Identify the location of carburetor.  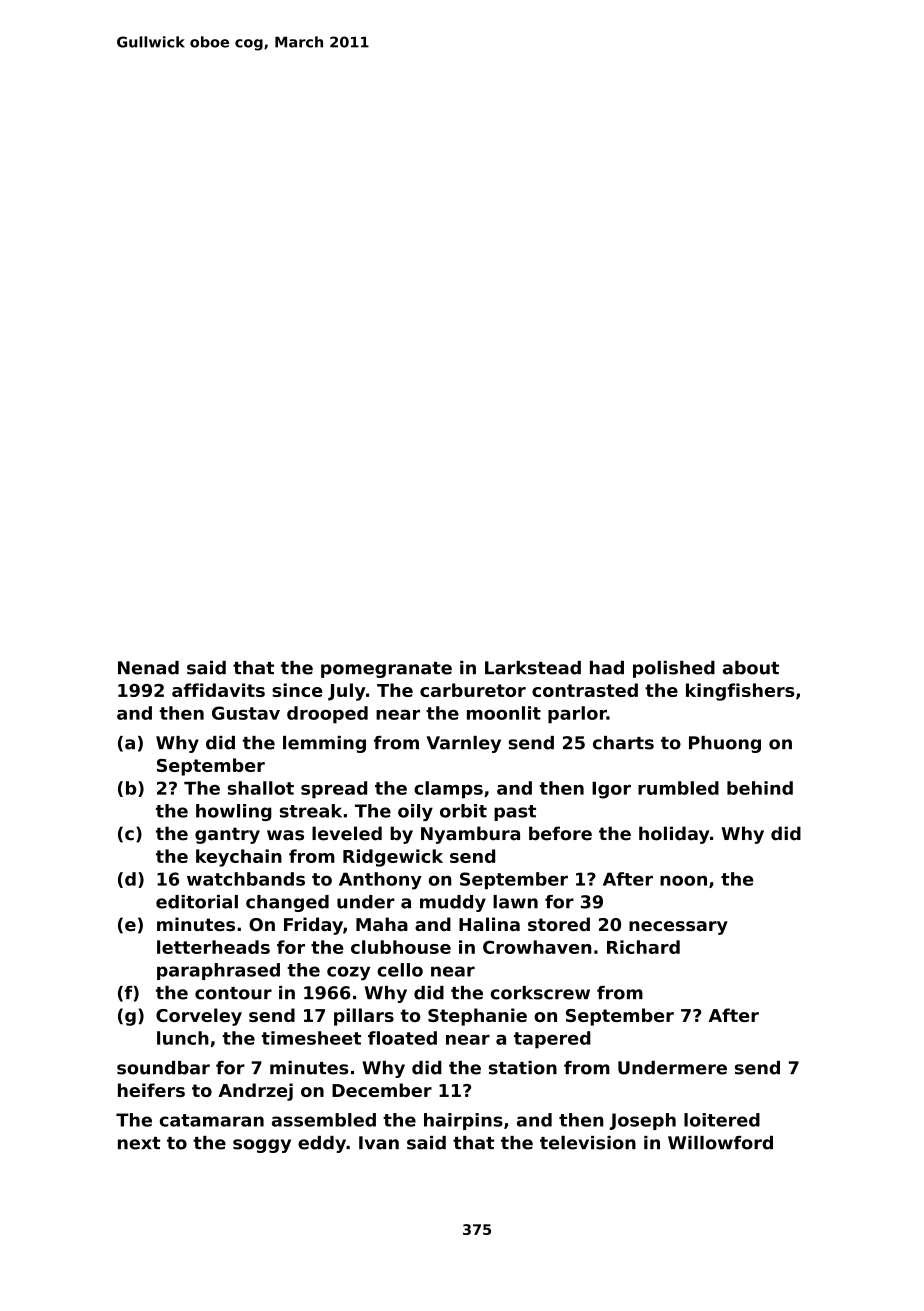
(473, 690).
